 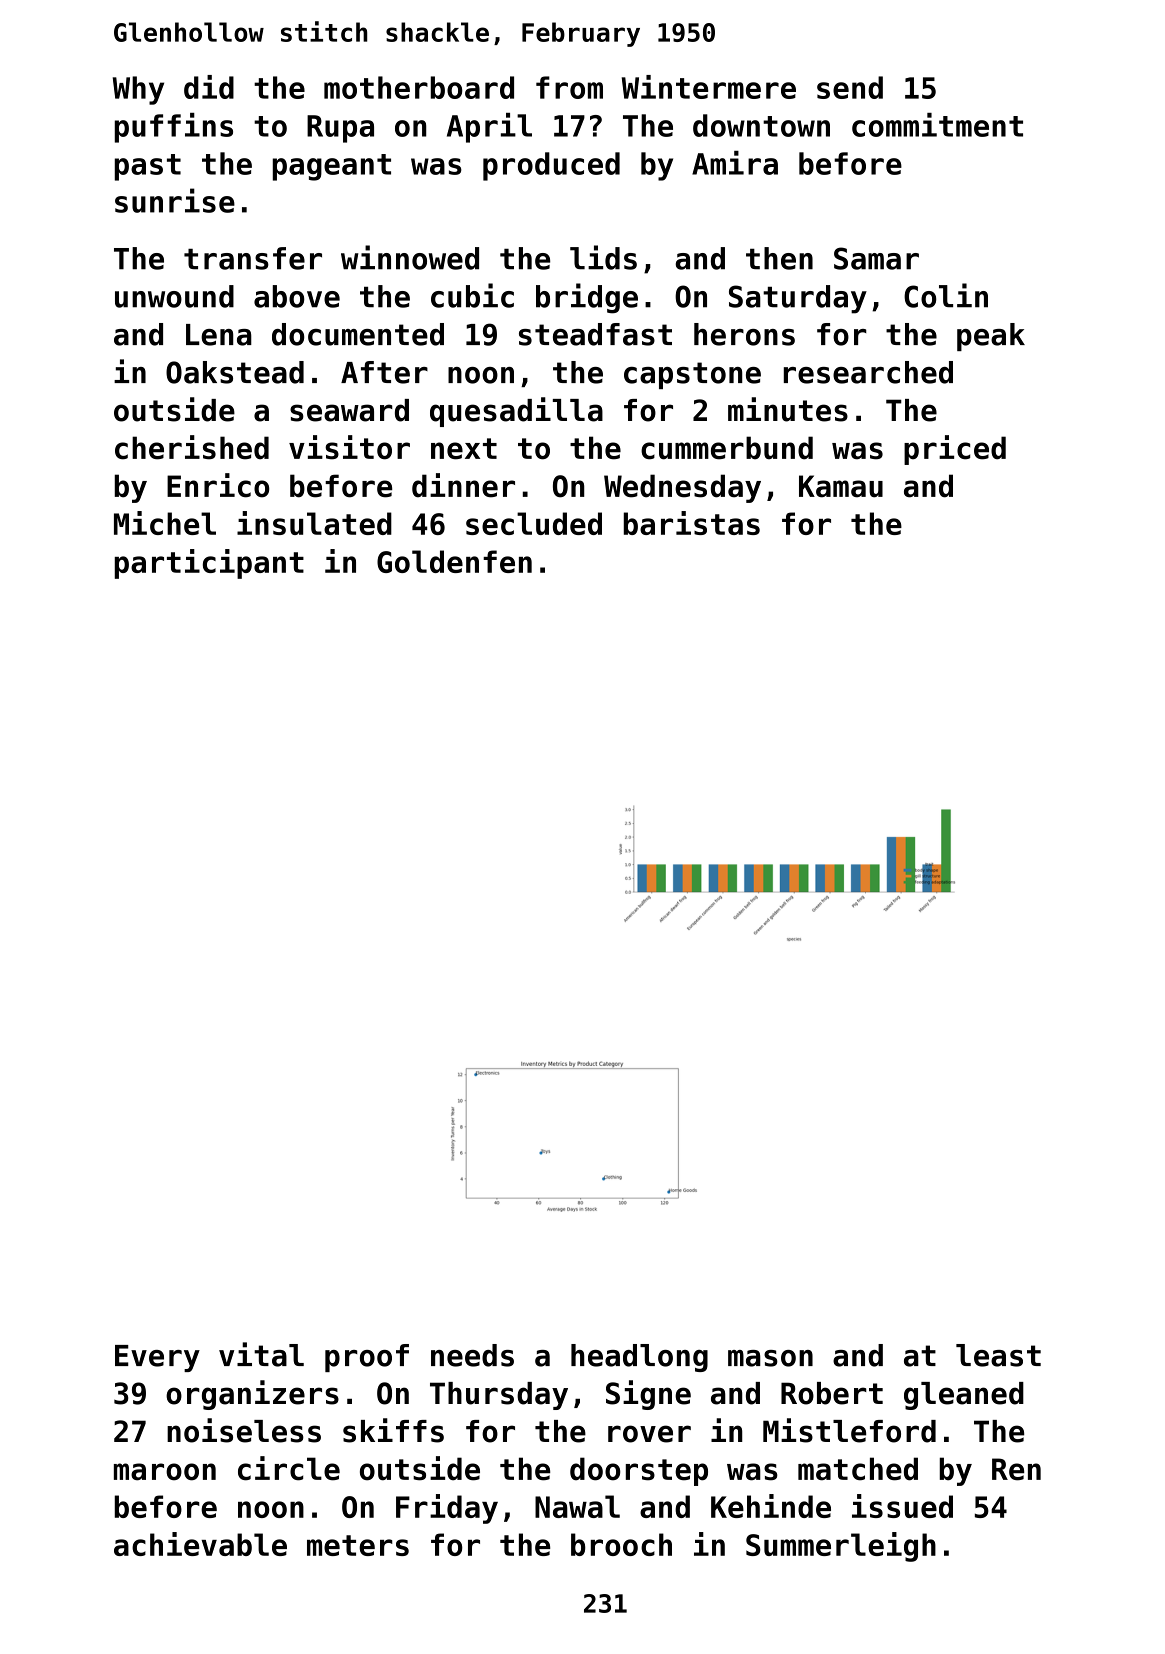 I want to click on headlong, so click(x=639, y=1358).
